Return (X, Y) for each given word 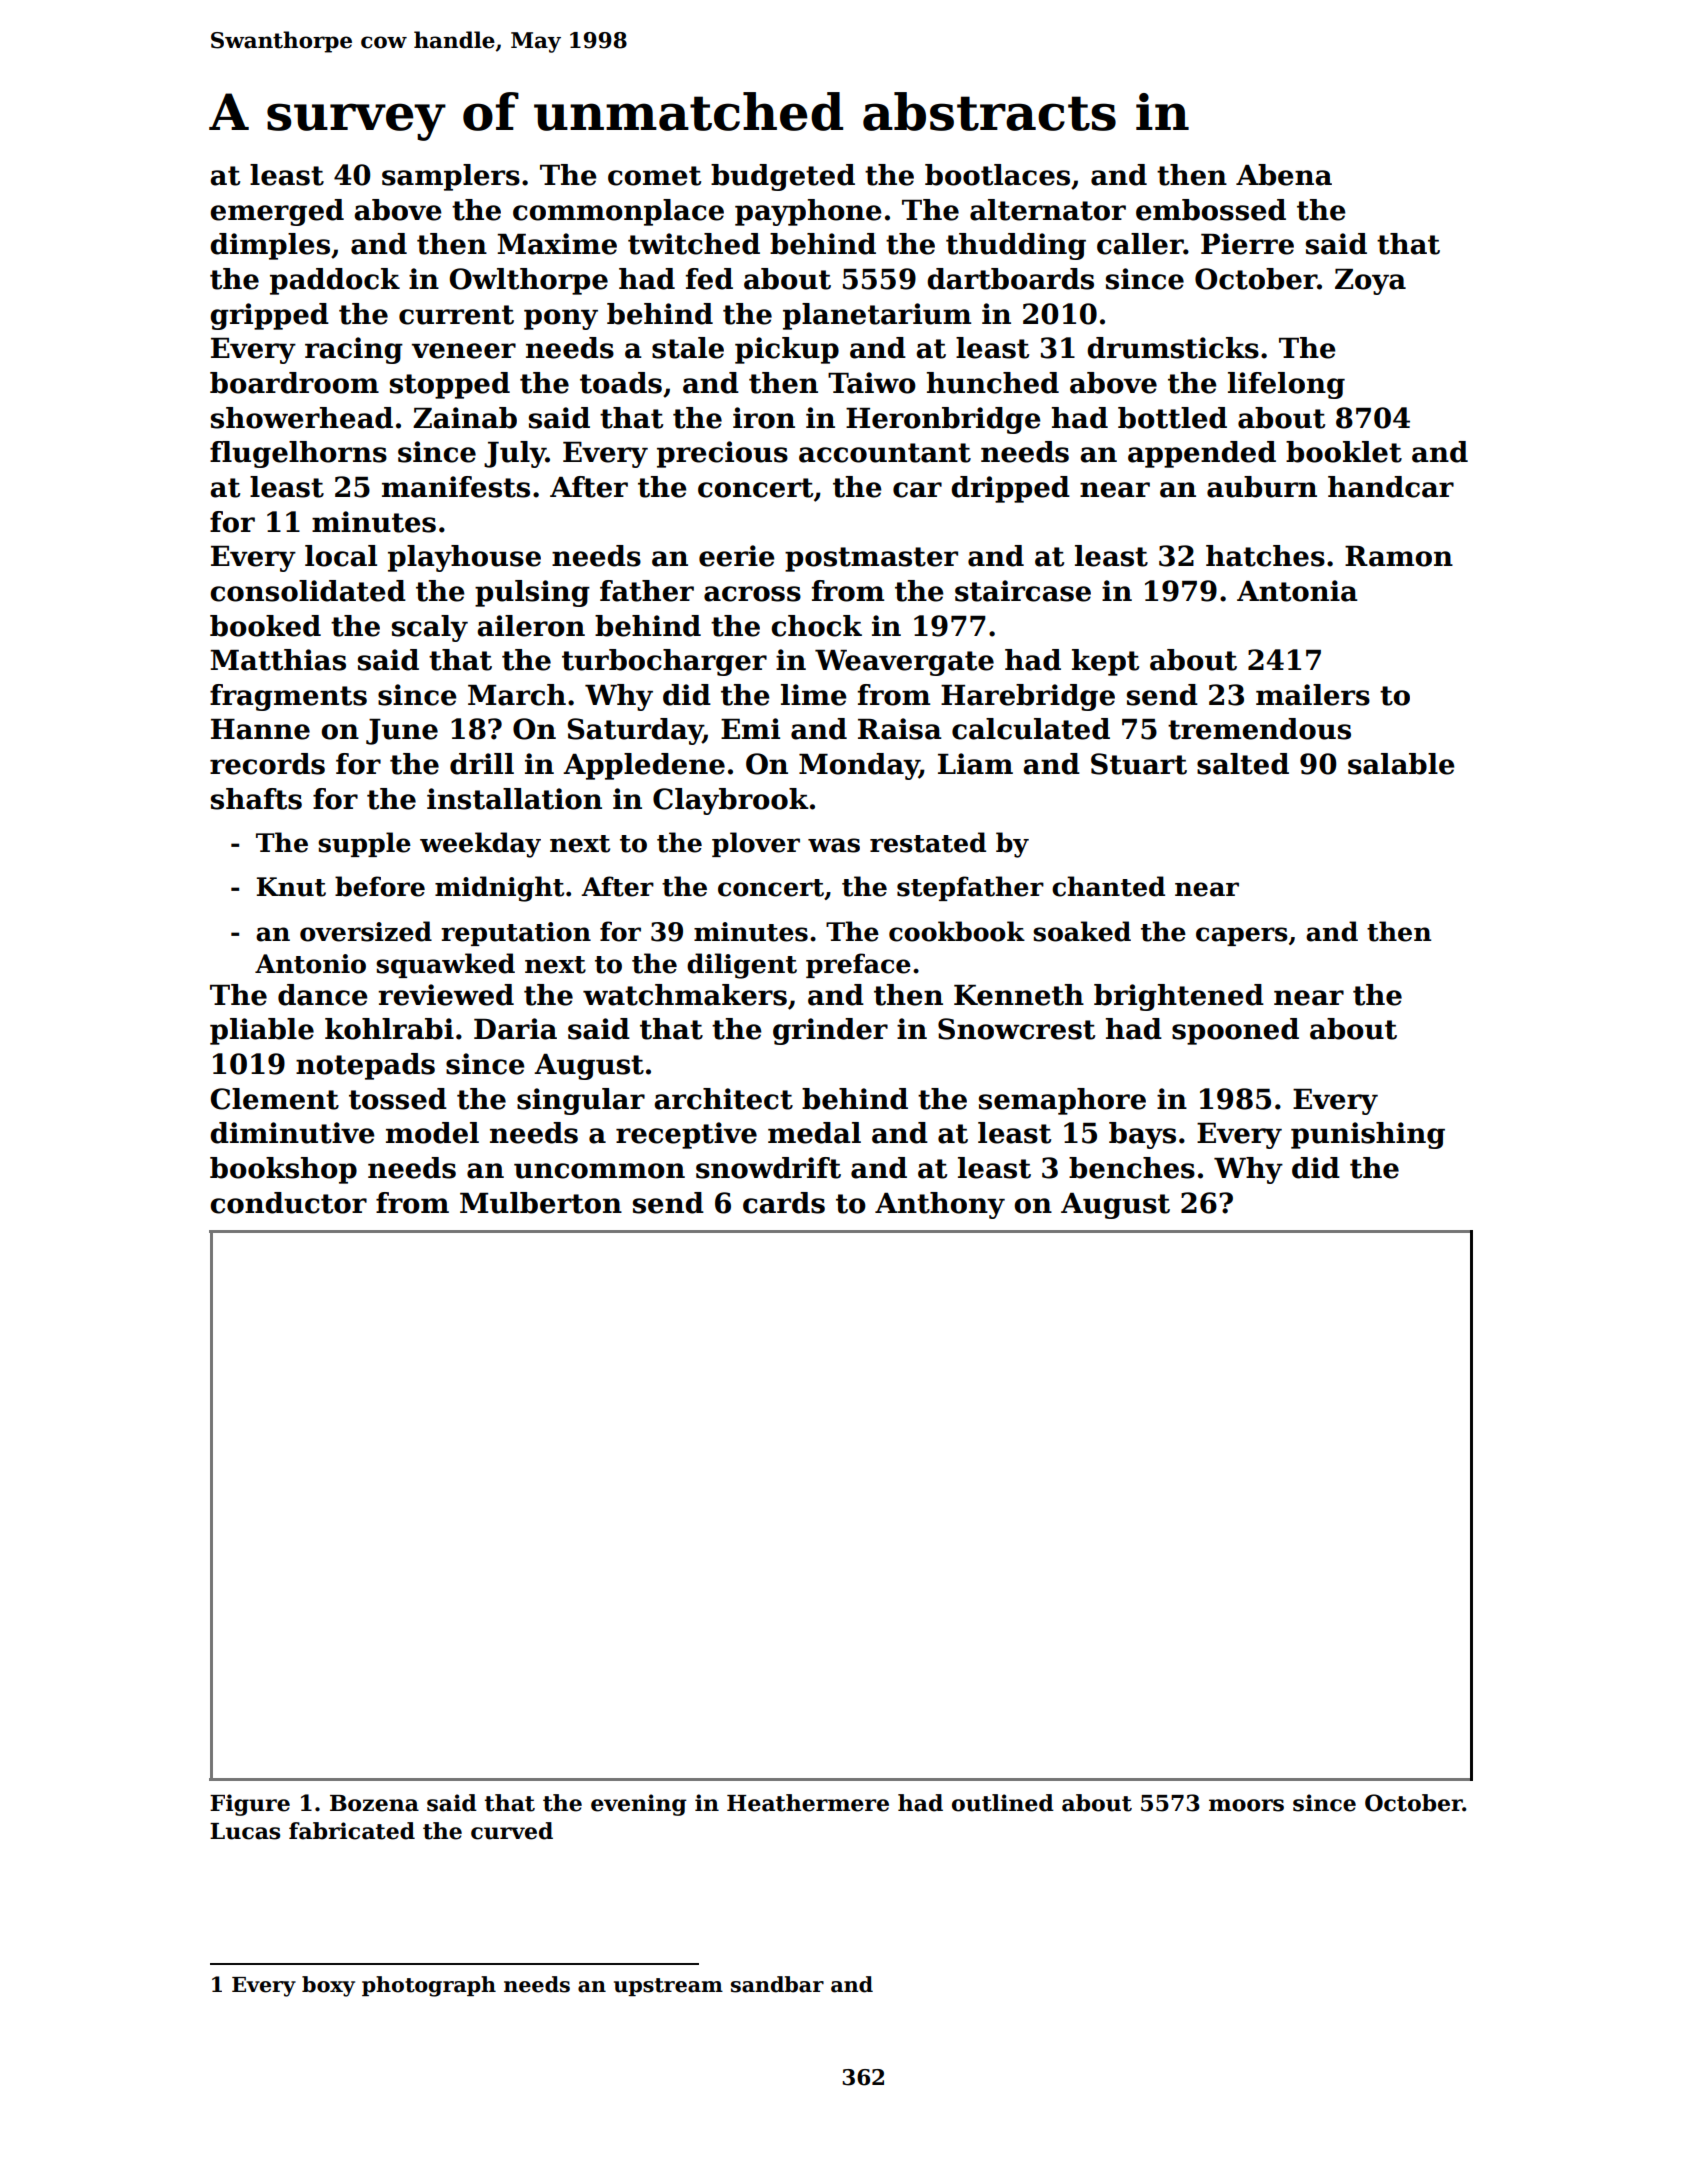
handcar (1391, 487)
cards (784, 1203)
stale (688, 348)
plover (756, 844)
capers (1242, 936)
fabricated (352, 1831)
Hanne (260, 729)
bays (1142, 1135)
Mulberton (541, 1203)
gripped (269, 316)
